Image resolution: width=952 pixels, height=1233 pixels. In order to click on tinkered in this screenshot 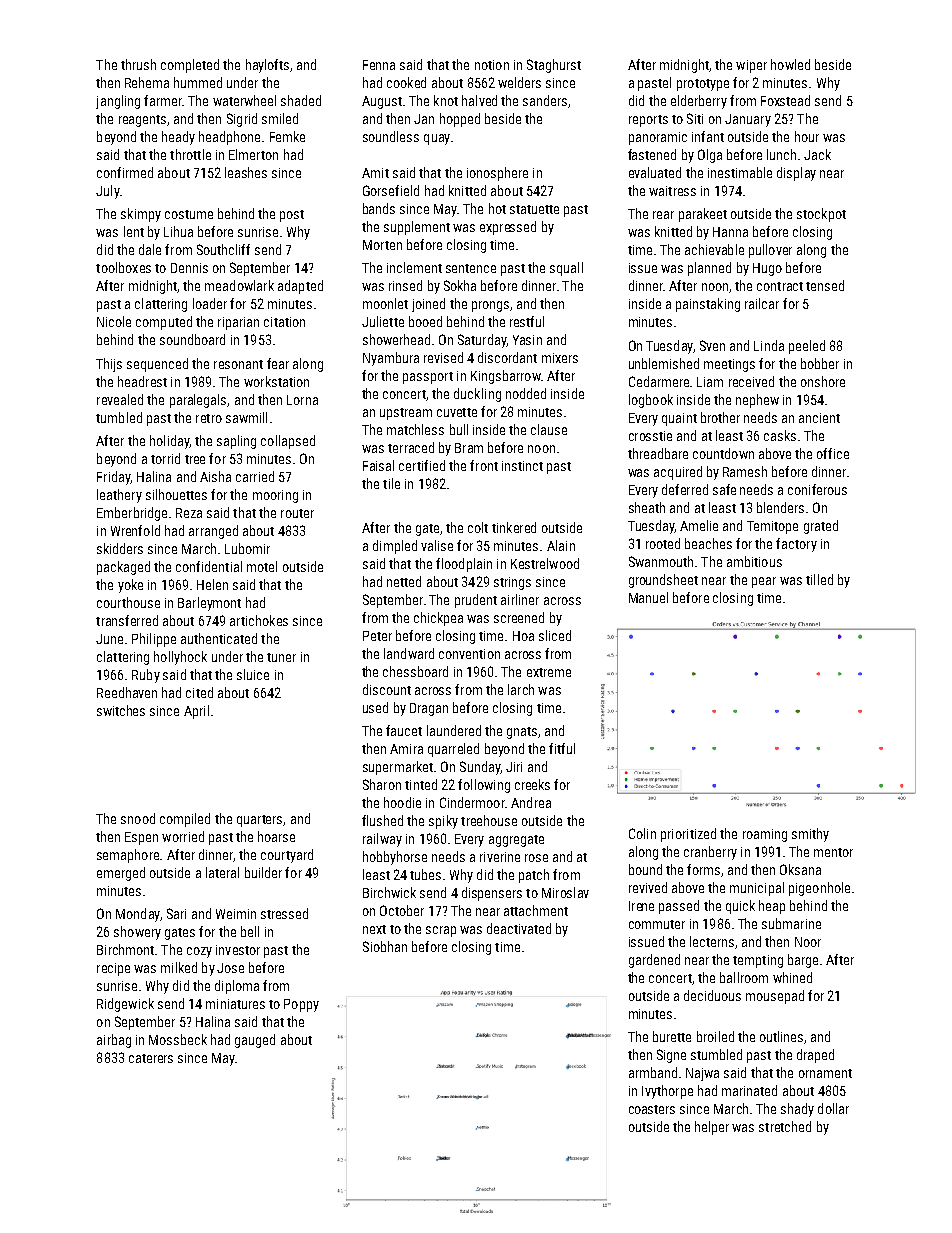, I will do `click(514, 527)`.
